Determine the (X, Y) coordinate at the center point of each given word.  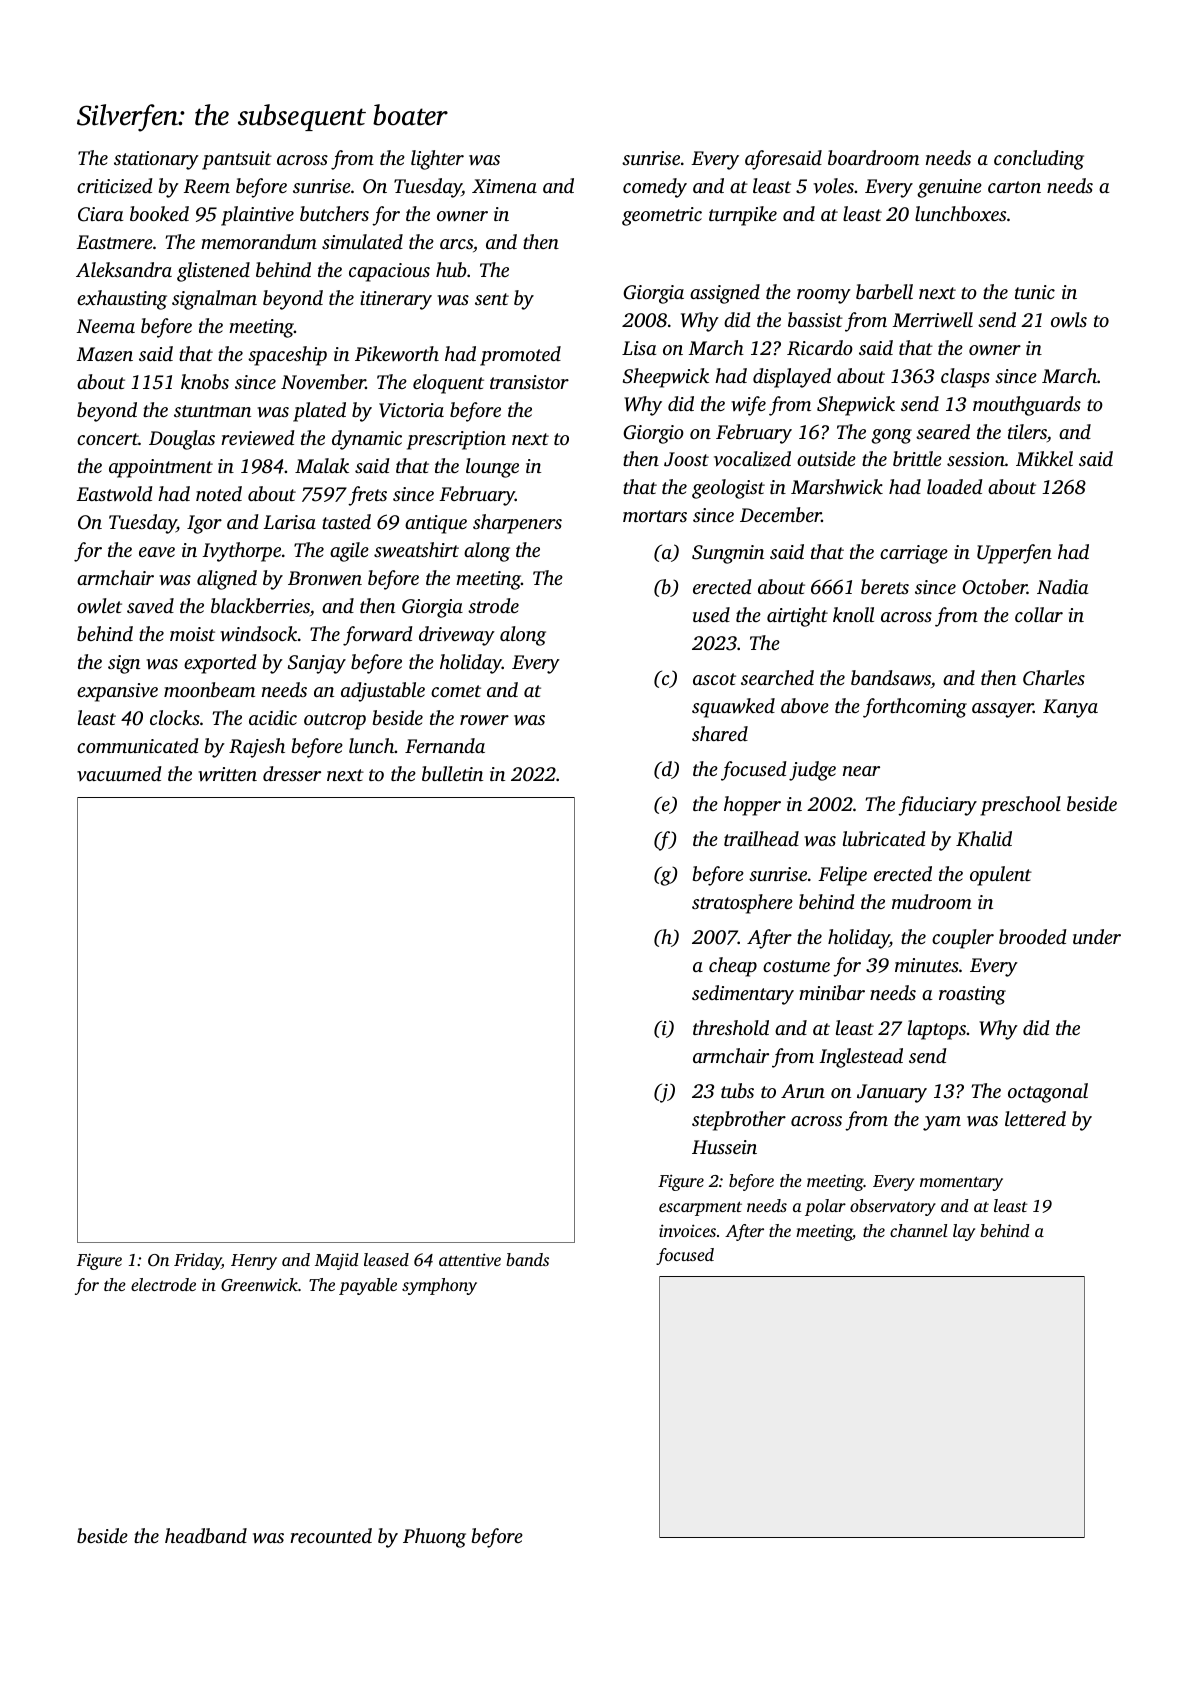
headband (206, 1535)
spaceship (287, 356)
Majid (337, 1261)
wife (748, 406)
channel (918, 1230)
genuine (949, 188)
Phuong (434, 1538)
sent (492, 299)
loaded (955, 486)
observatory (893, 1207)
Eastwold (114, 494)
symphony (439, 1286)
